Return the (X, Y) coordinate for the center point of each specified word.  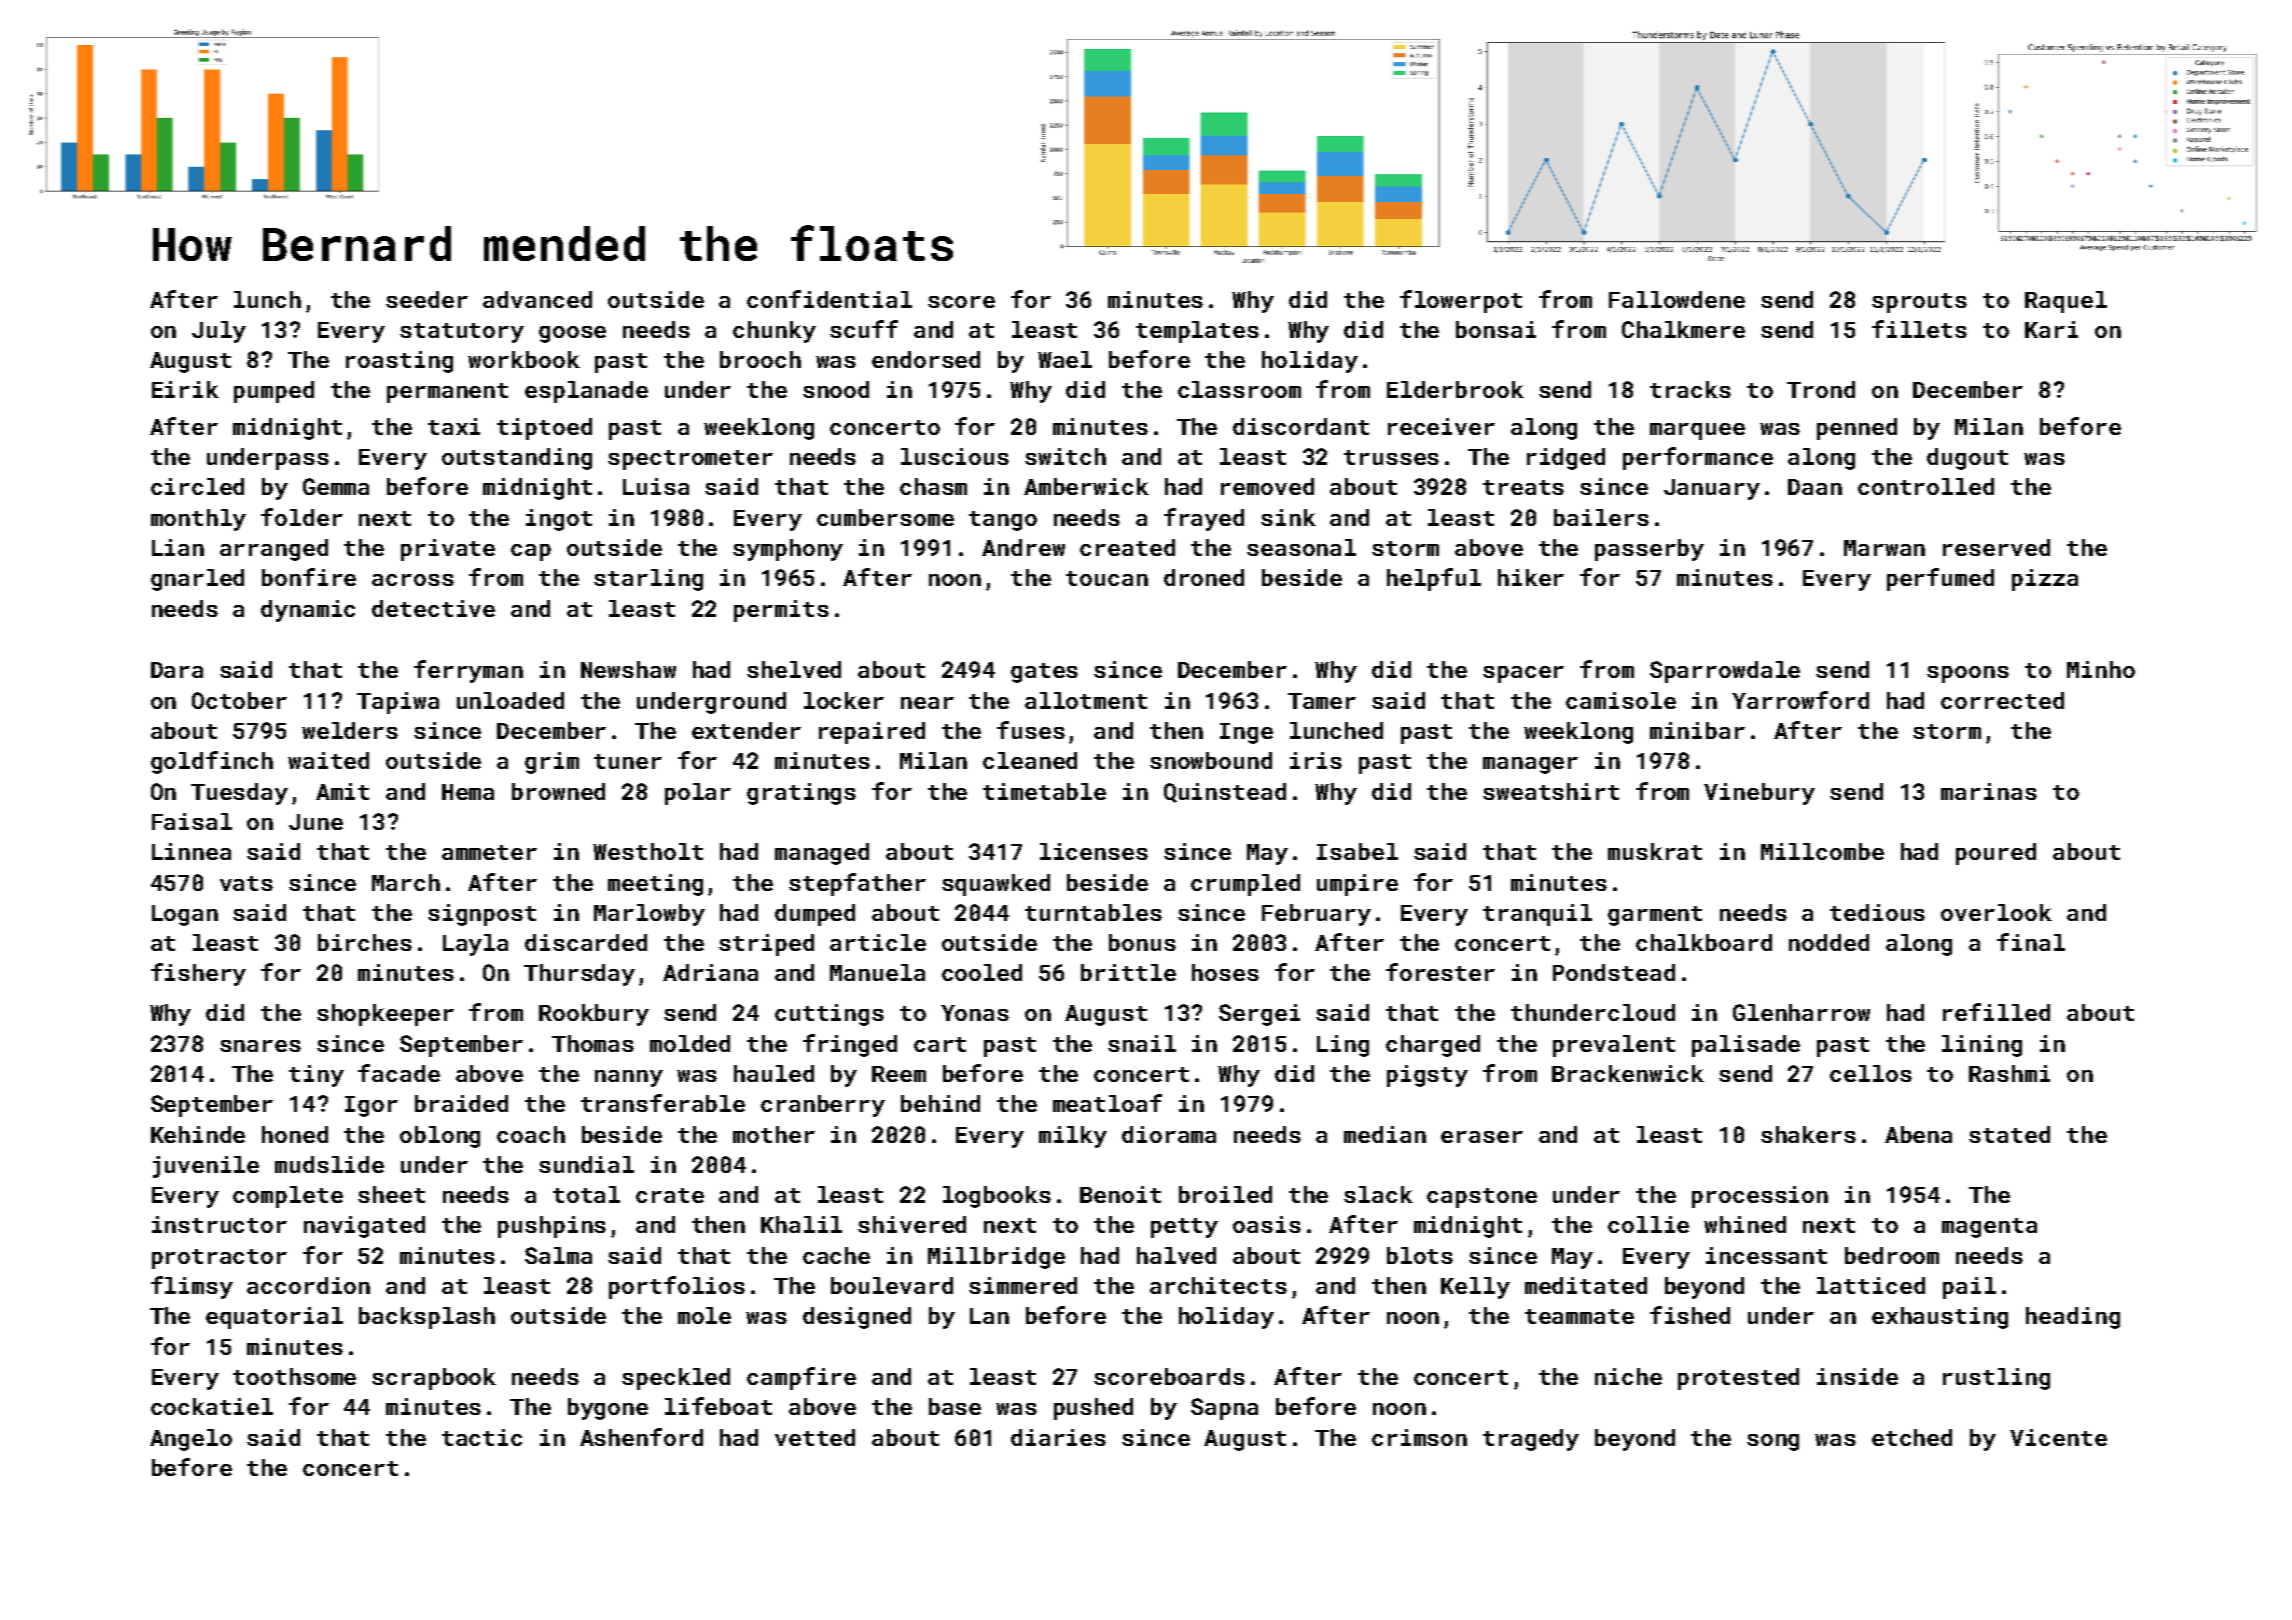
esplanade (586, 392)
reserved (1996, 547)
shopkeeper (385, 1015)
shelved (794, 669)
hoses (1225, 972)
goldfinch (212, 762)
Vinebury (1759, 794)
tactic (482, 1437)
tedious (1877, 912)
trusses (1391, 457)
